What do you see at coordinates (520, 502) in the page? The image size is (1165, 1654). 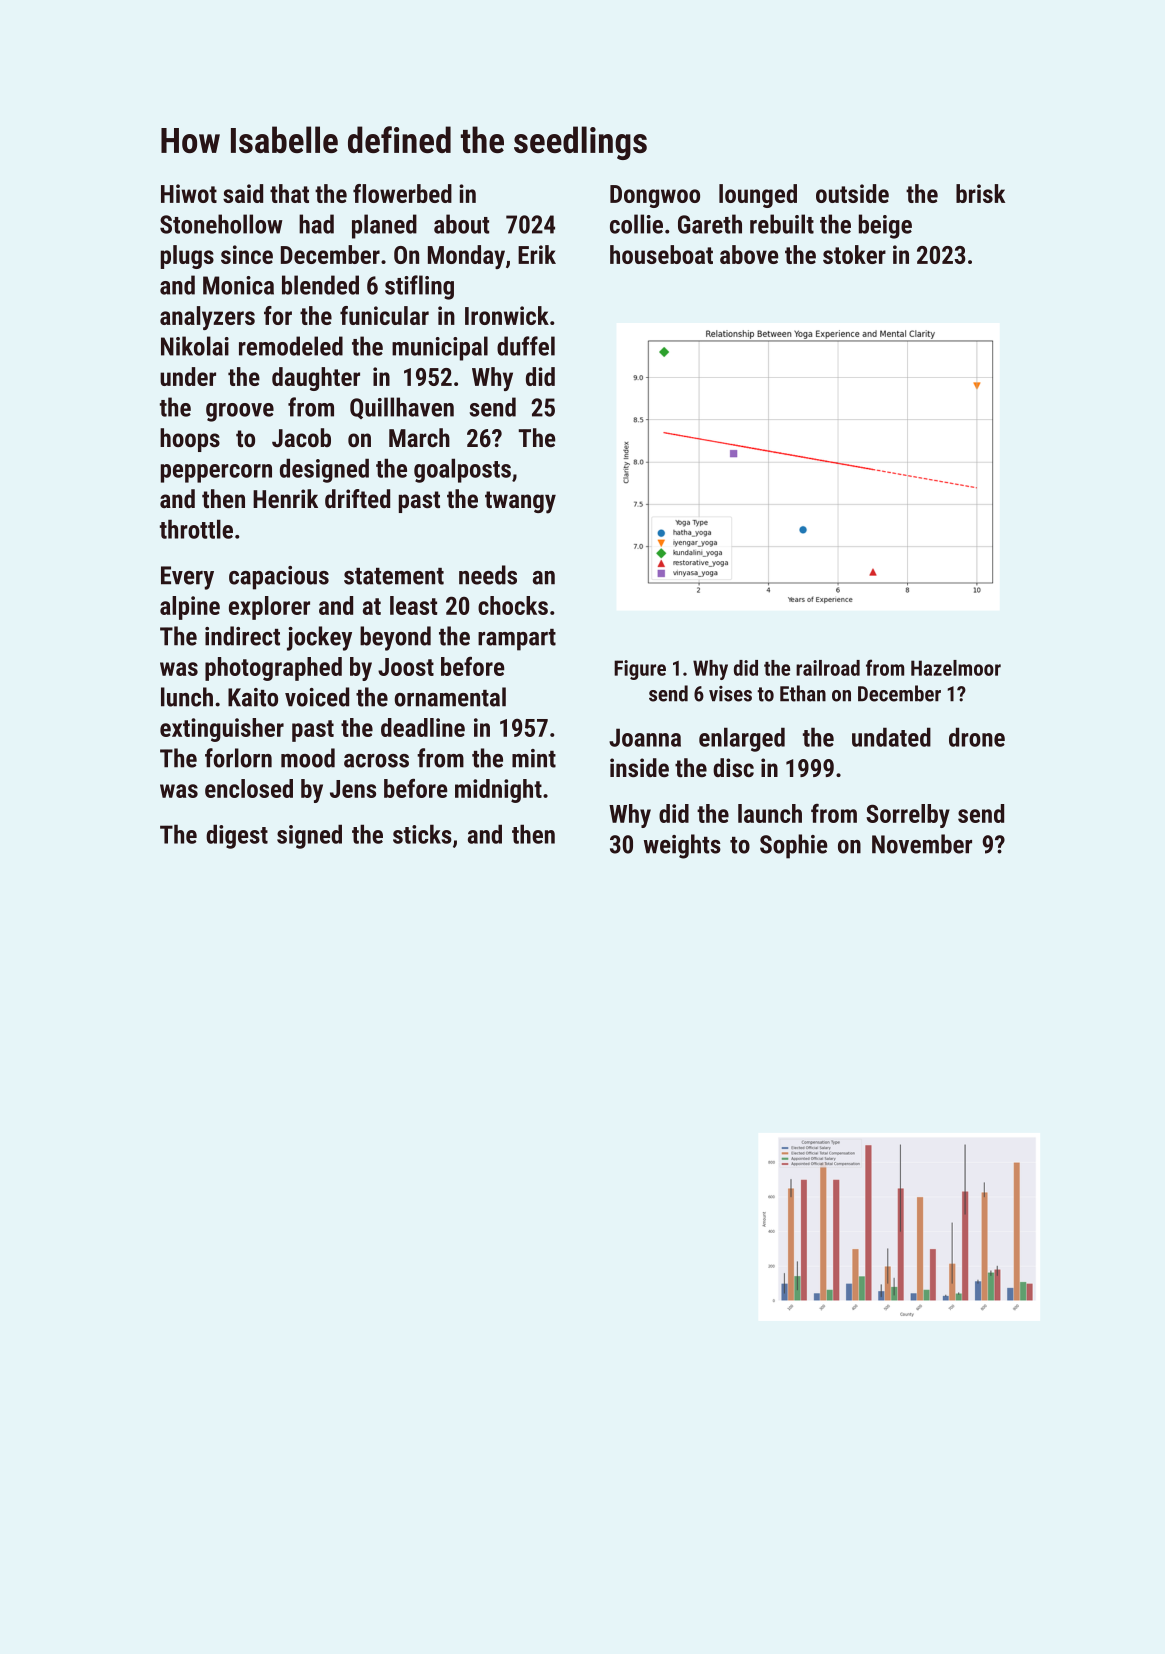 I see `twangy` at bounding box center [520, 502].
